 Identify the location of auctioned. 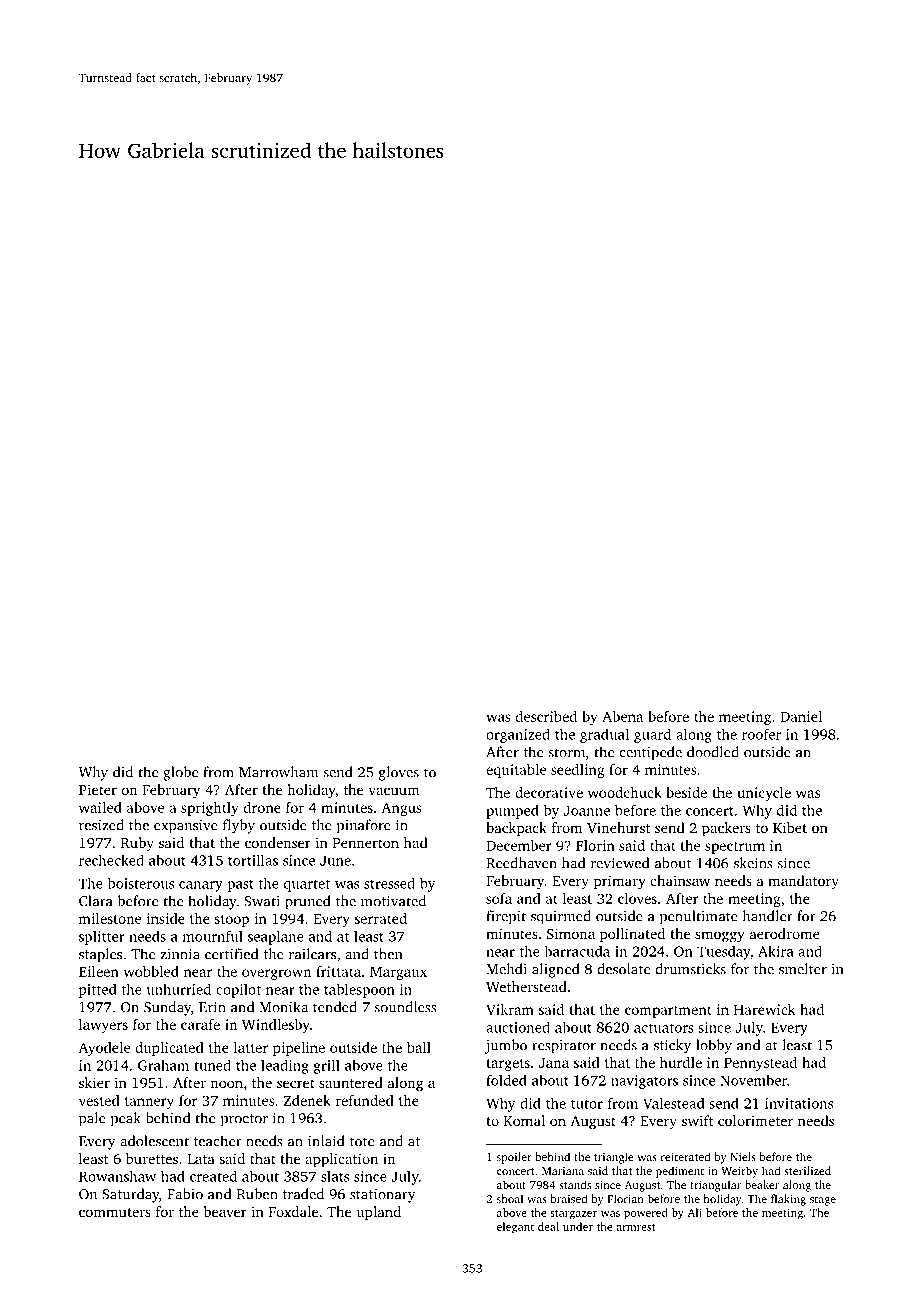
(518, 1027).
